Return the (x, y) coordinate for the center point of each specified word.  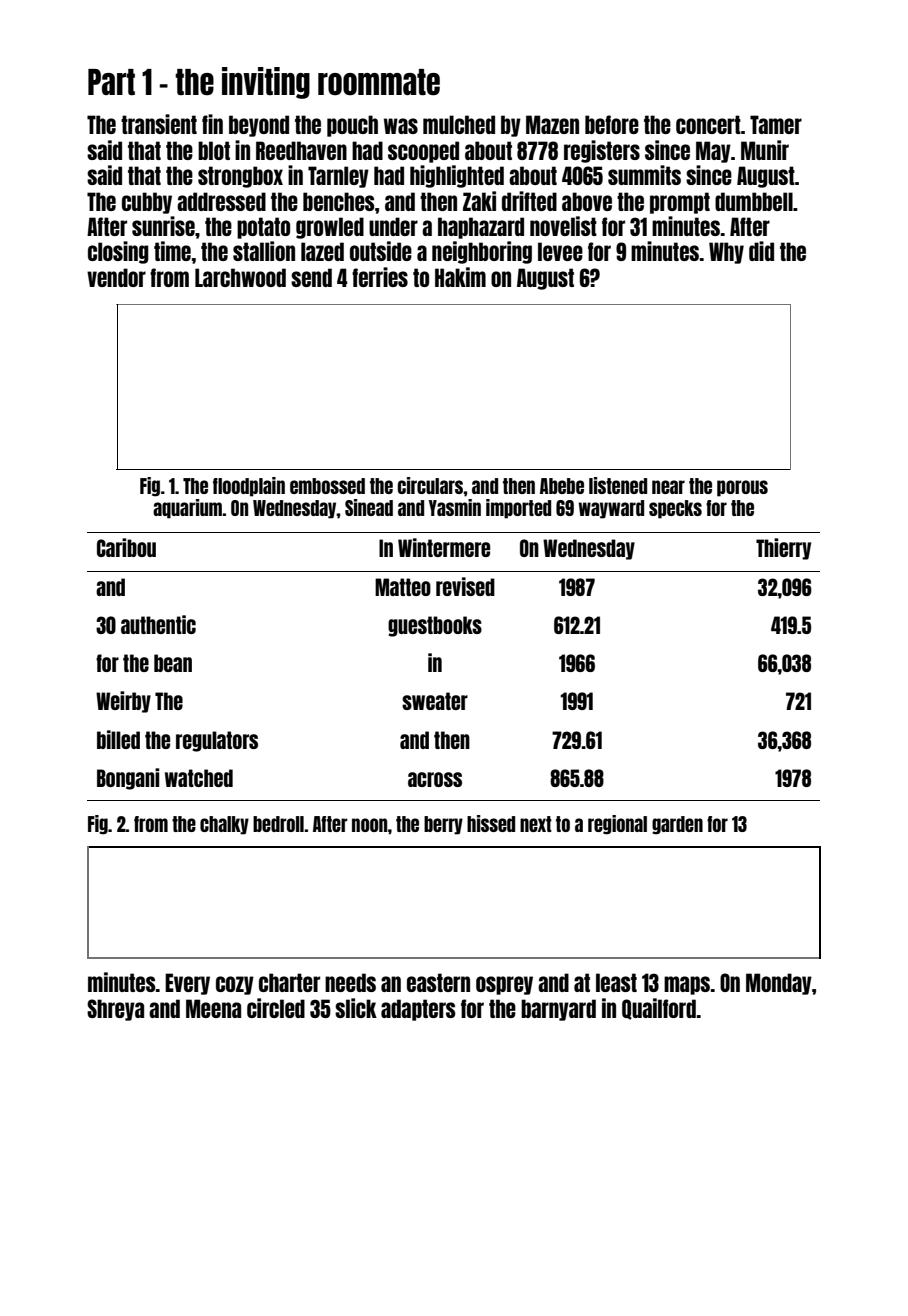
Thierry (783, 549)
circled (276, 1008)
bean (173, 663)
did (761, 251)
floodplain (249, 487)
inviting (266, 83)
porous (742, 488)
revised (465, 586)
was (401, 126)
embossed (327, 486)
